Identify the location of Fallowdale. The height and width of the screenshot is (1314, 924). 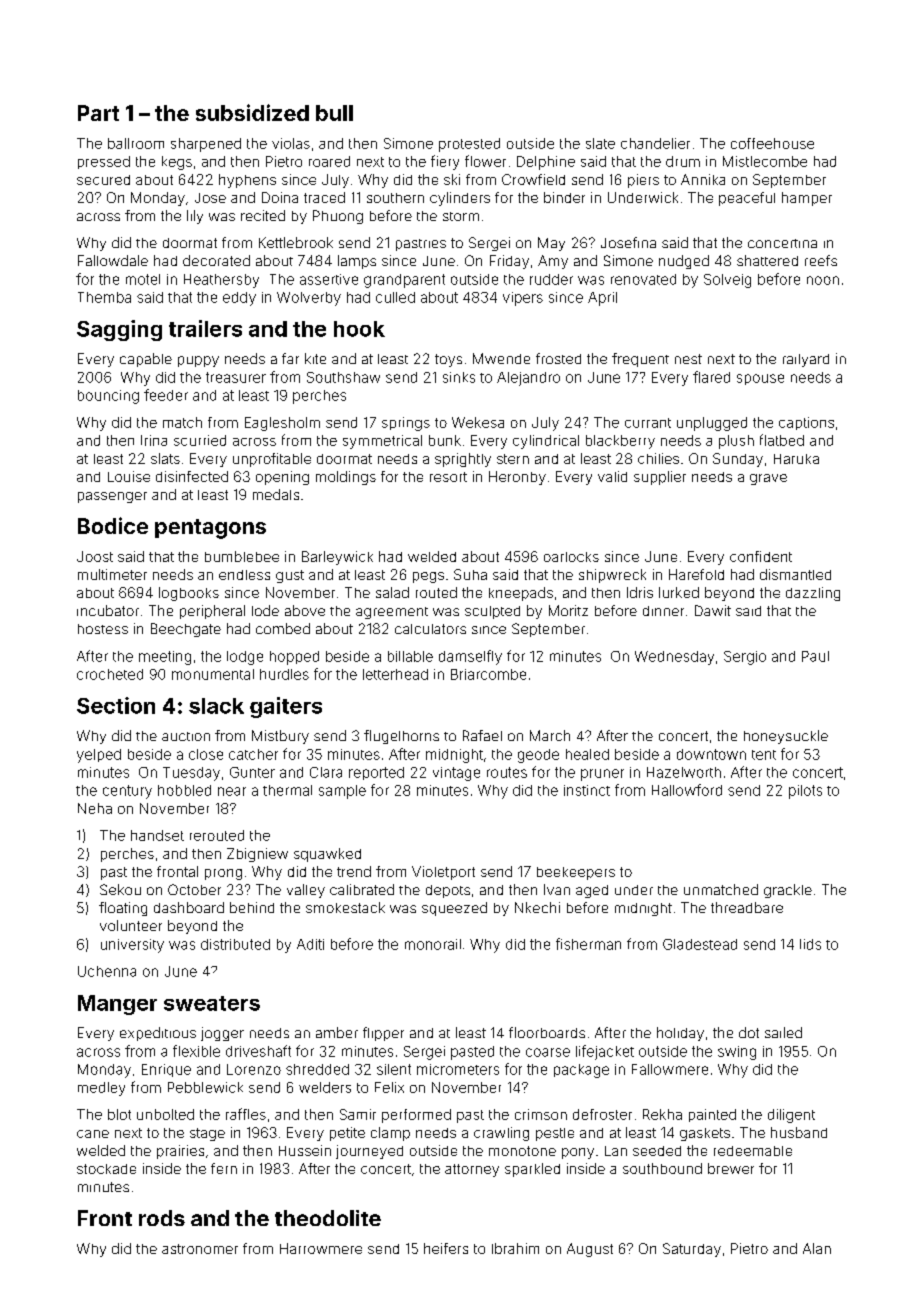
(113, 260).
